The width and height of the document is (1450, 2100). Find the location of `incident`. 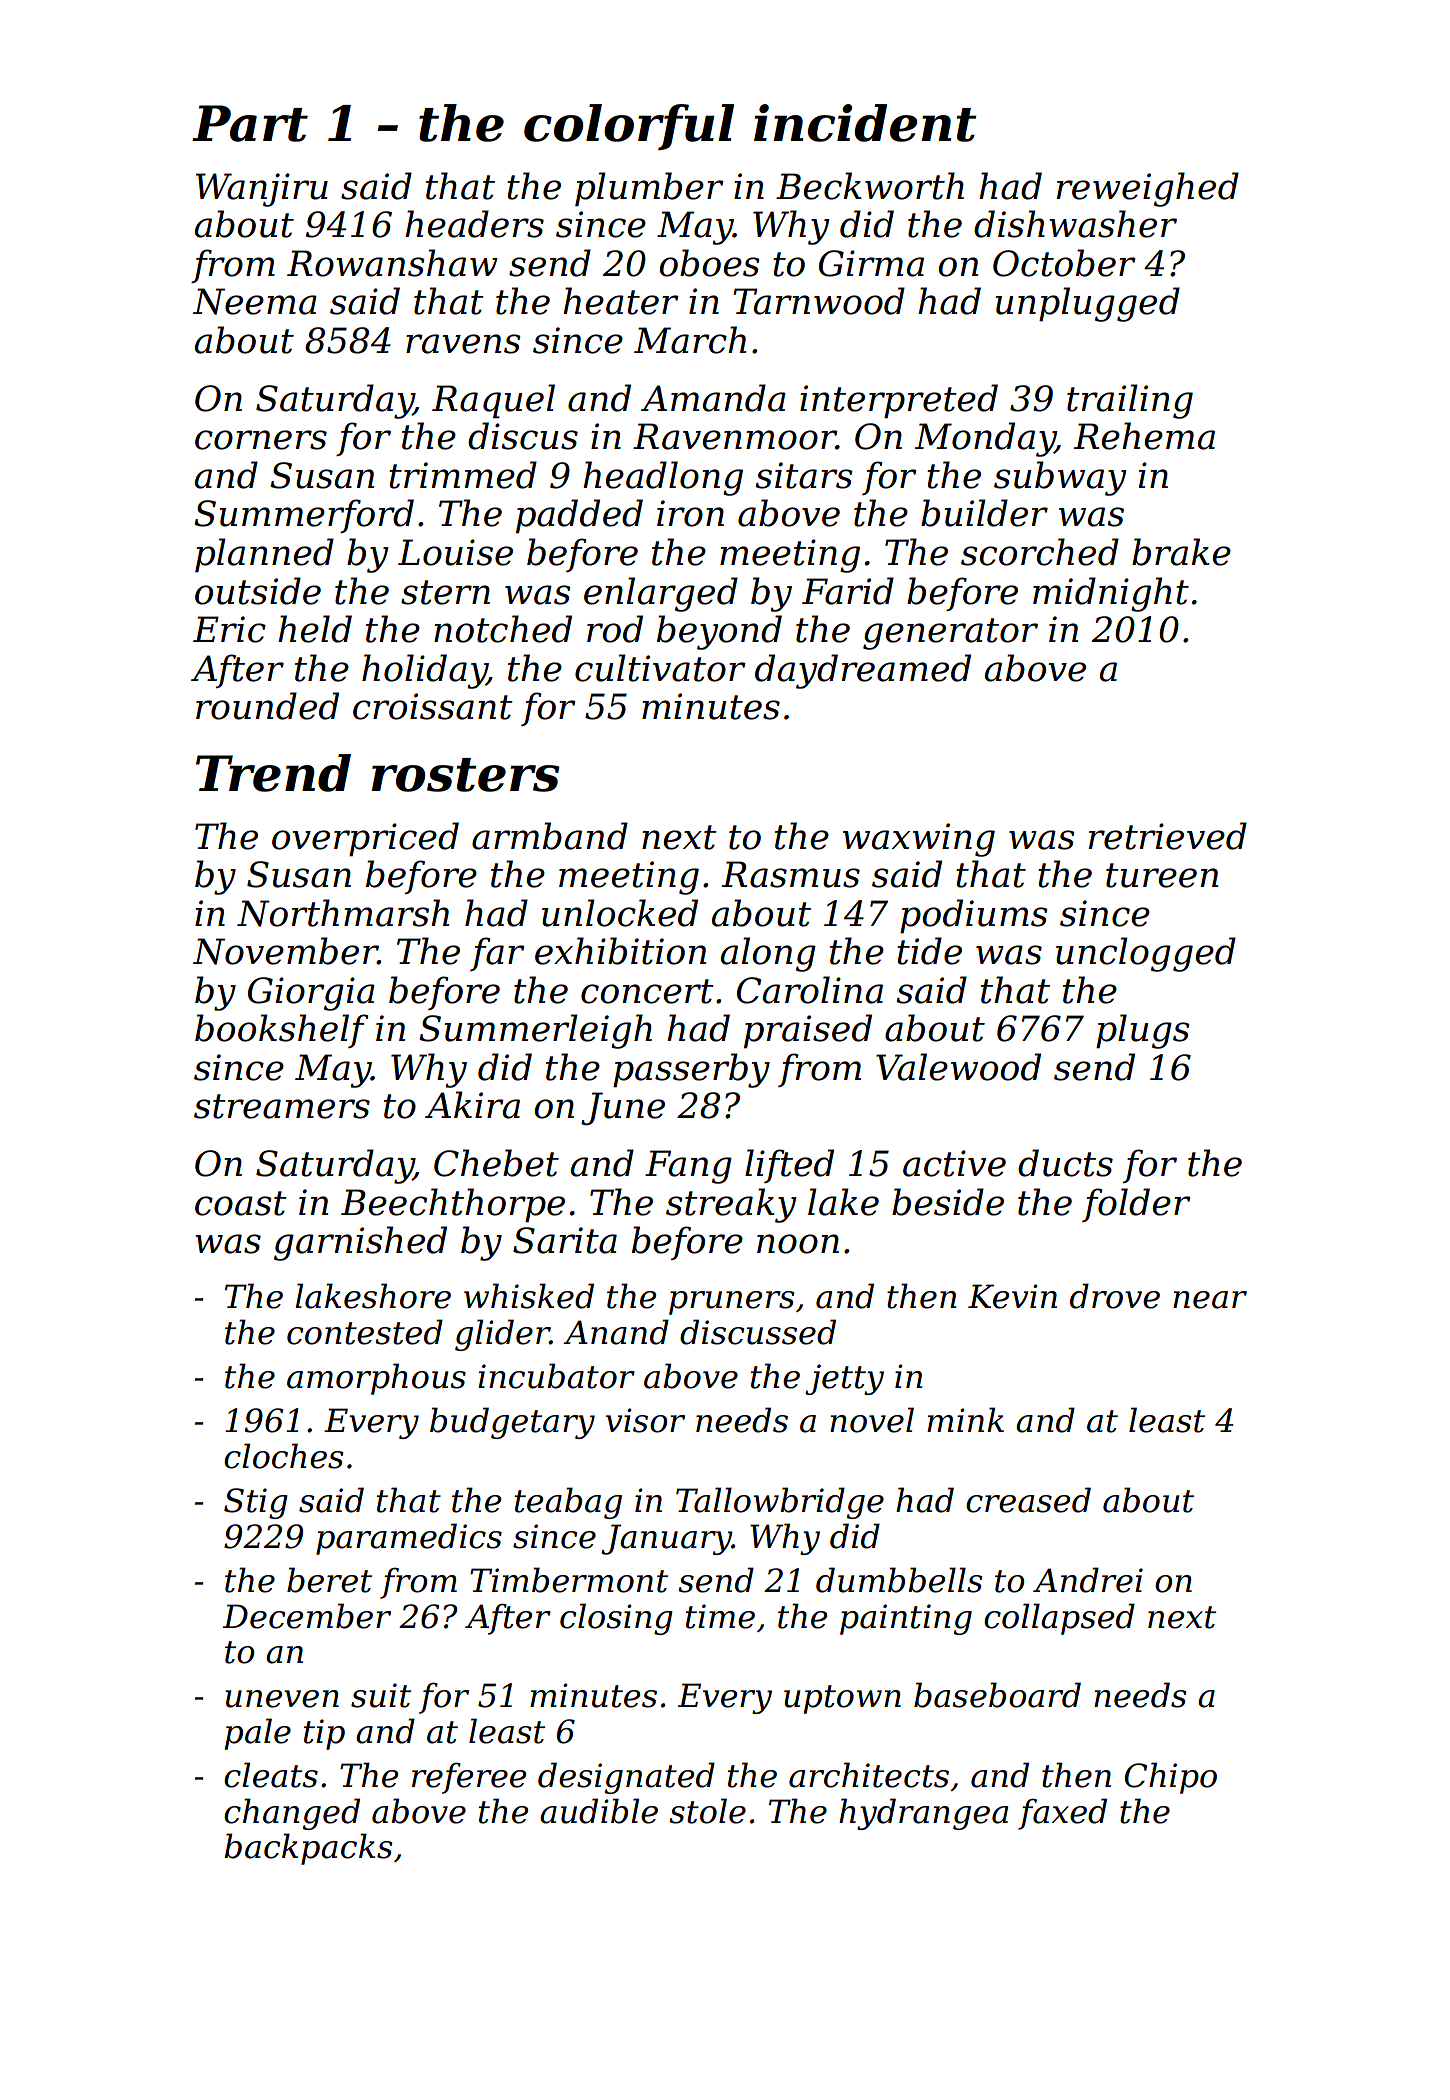

incident is located at coordinates (865, 123).
